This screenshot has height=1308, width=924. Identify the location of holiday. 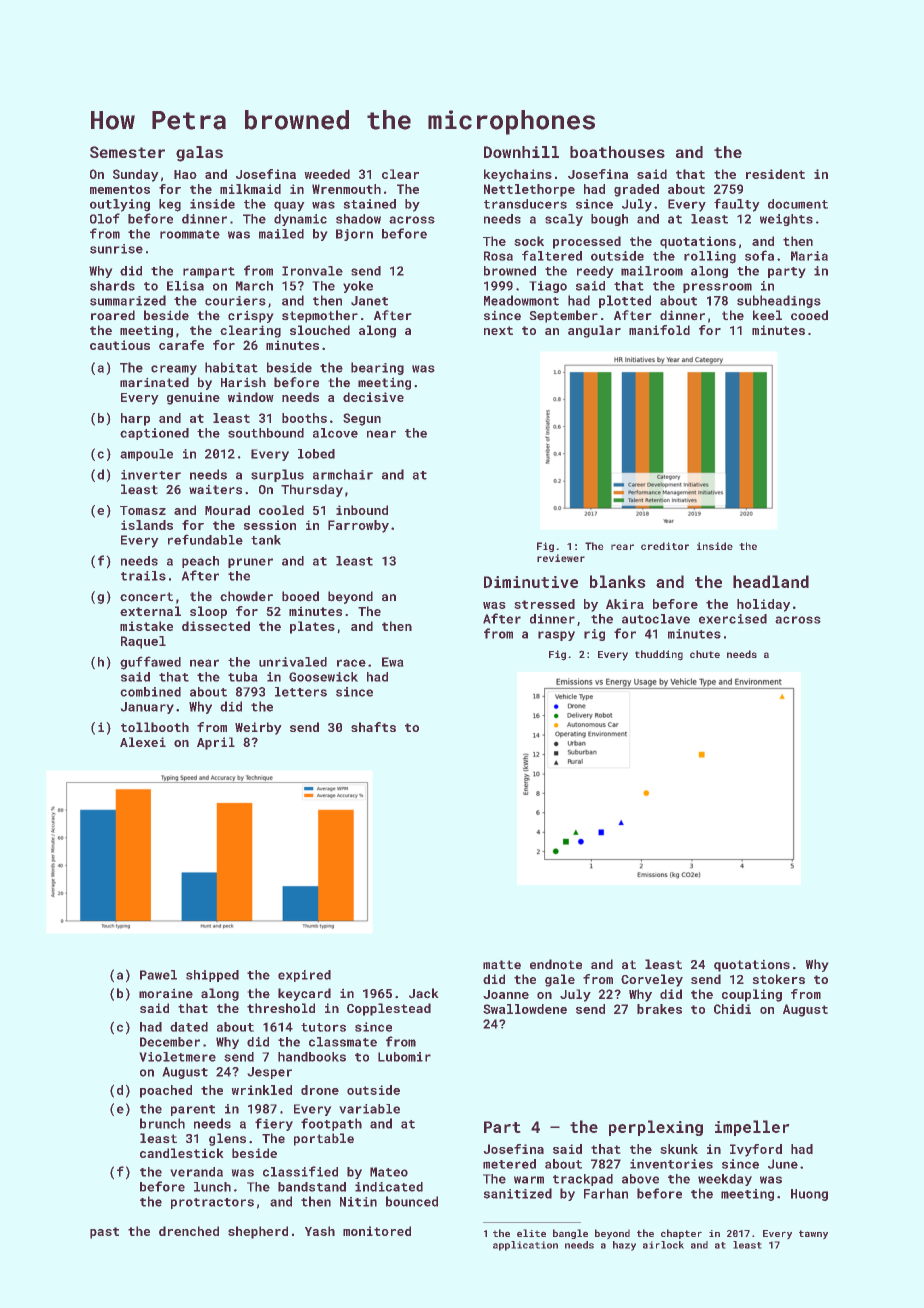
(763, 605).
